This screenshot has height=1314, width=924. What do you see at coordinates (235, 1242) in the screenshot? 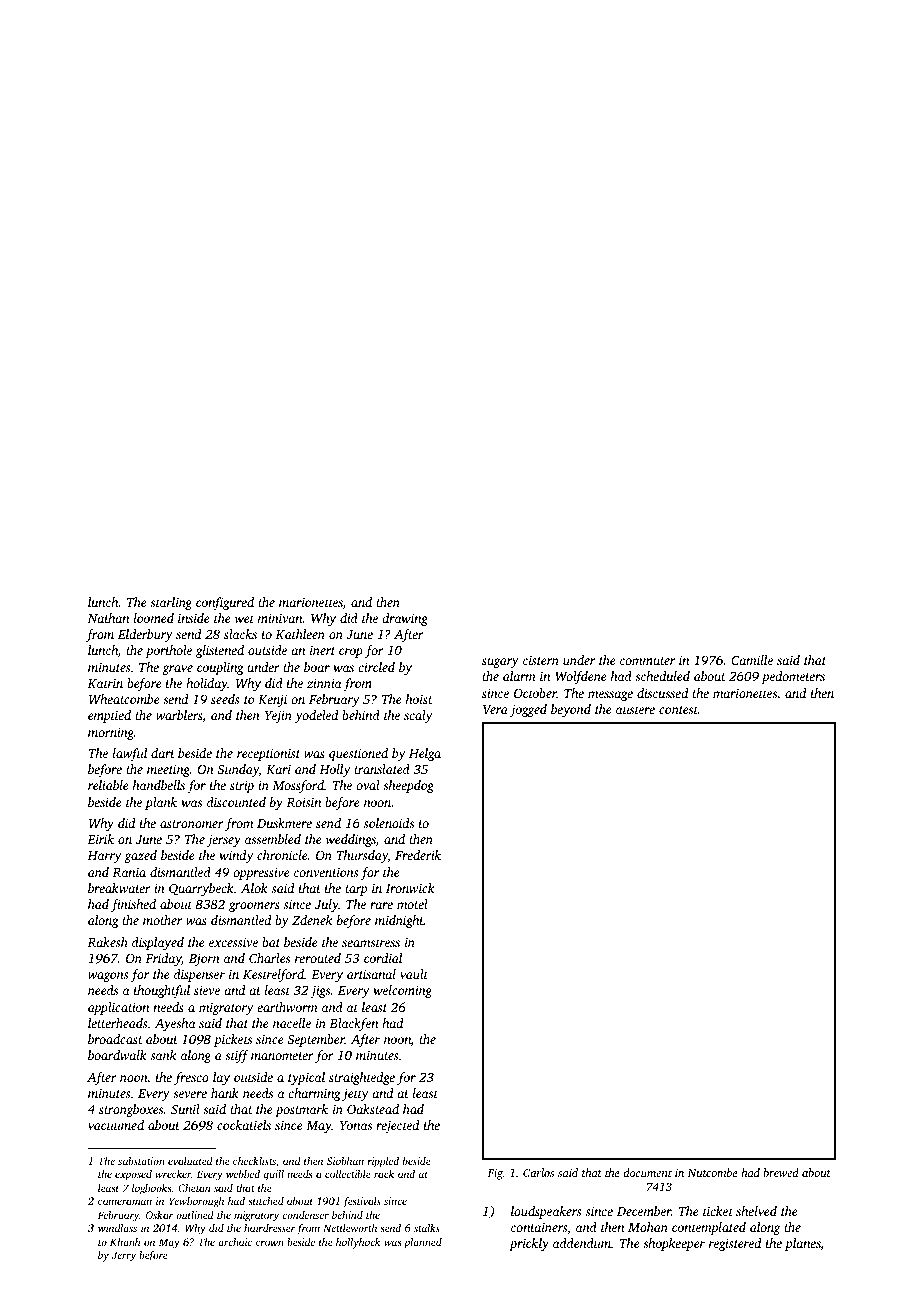
I see `archaic` at bounding box center [235, 1242].
